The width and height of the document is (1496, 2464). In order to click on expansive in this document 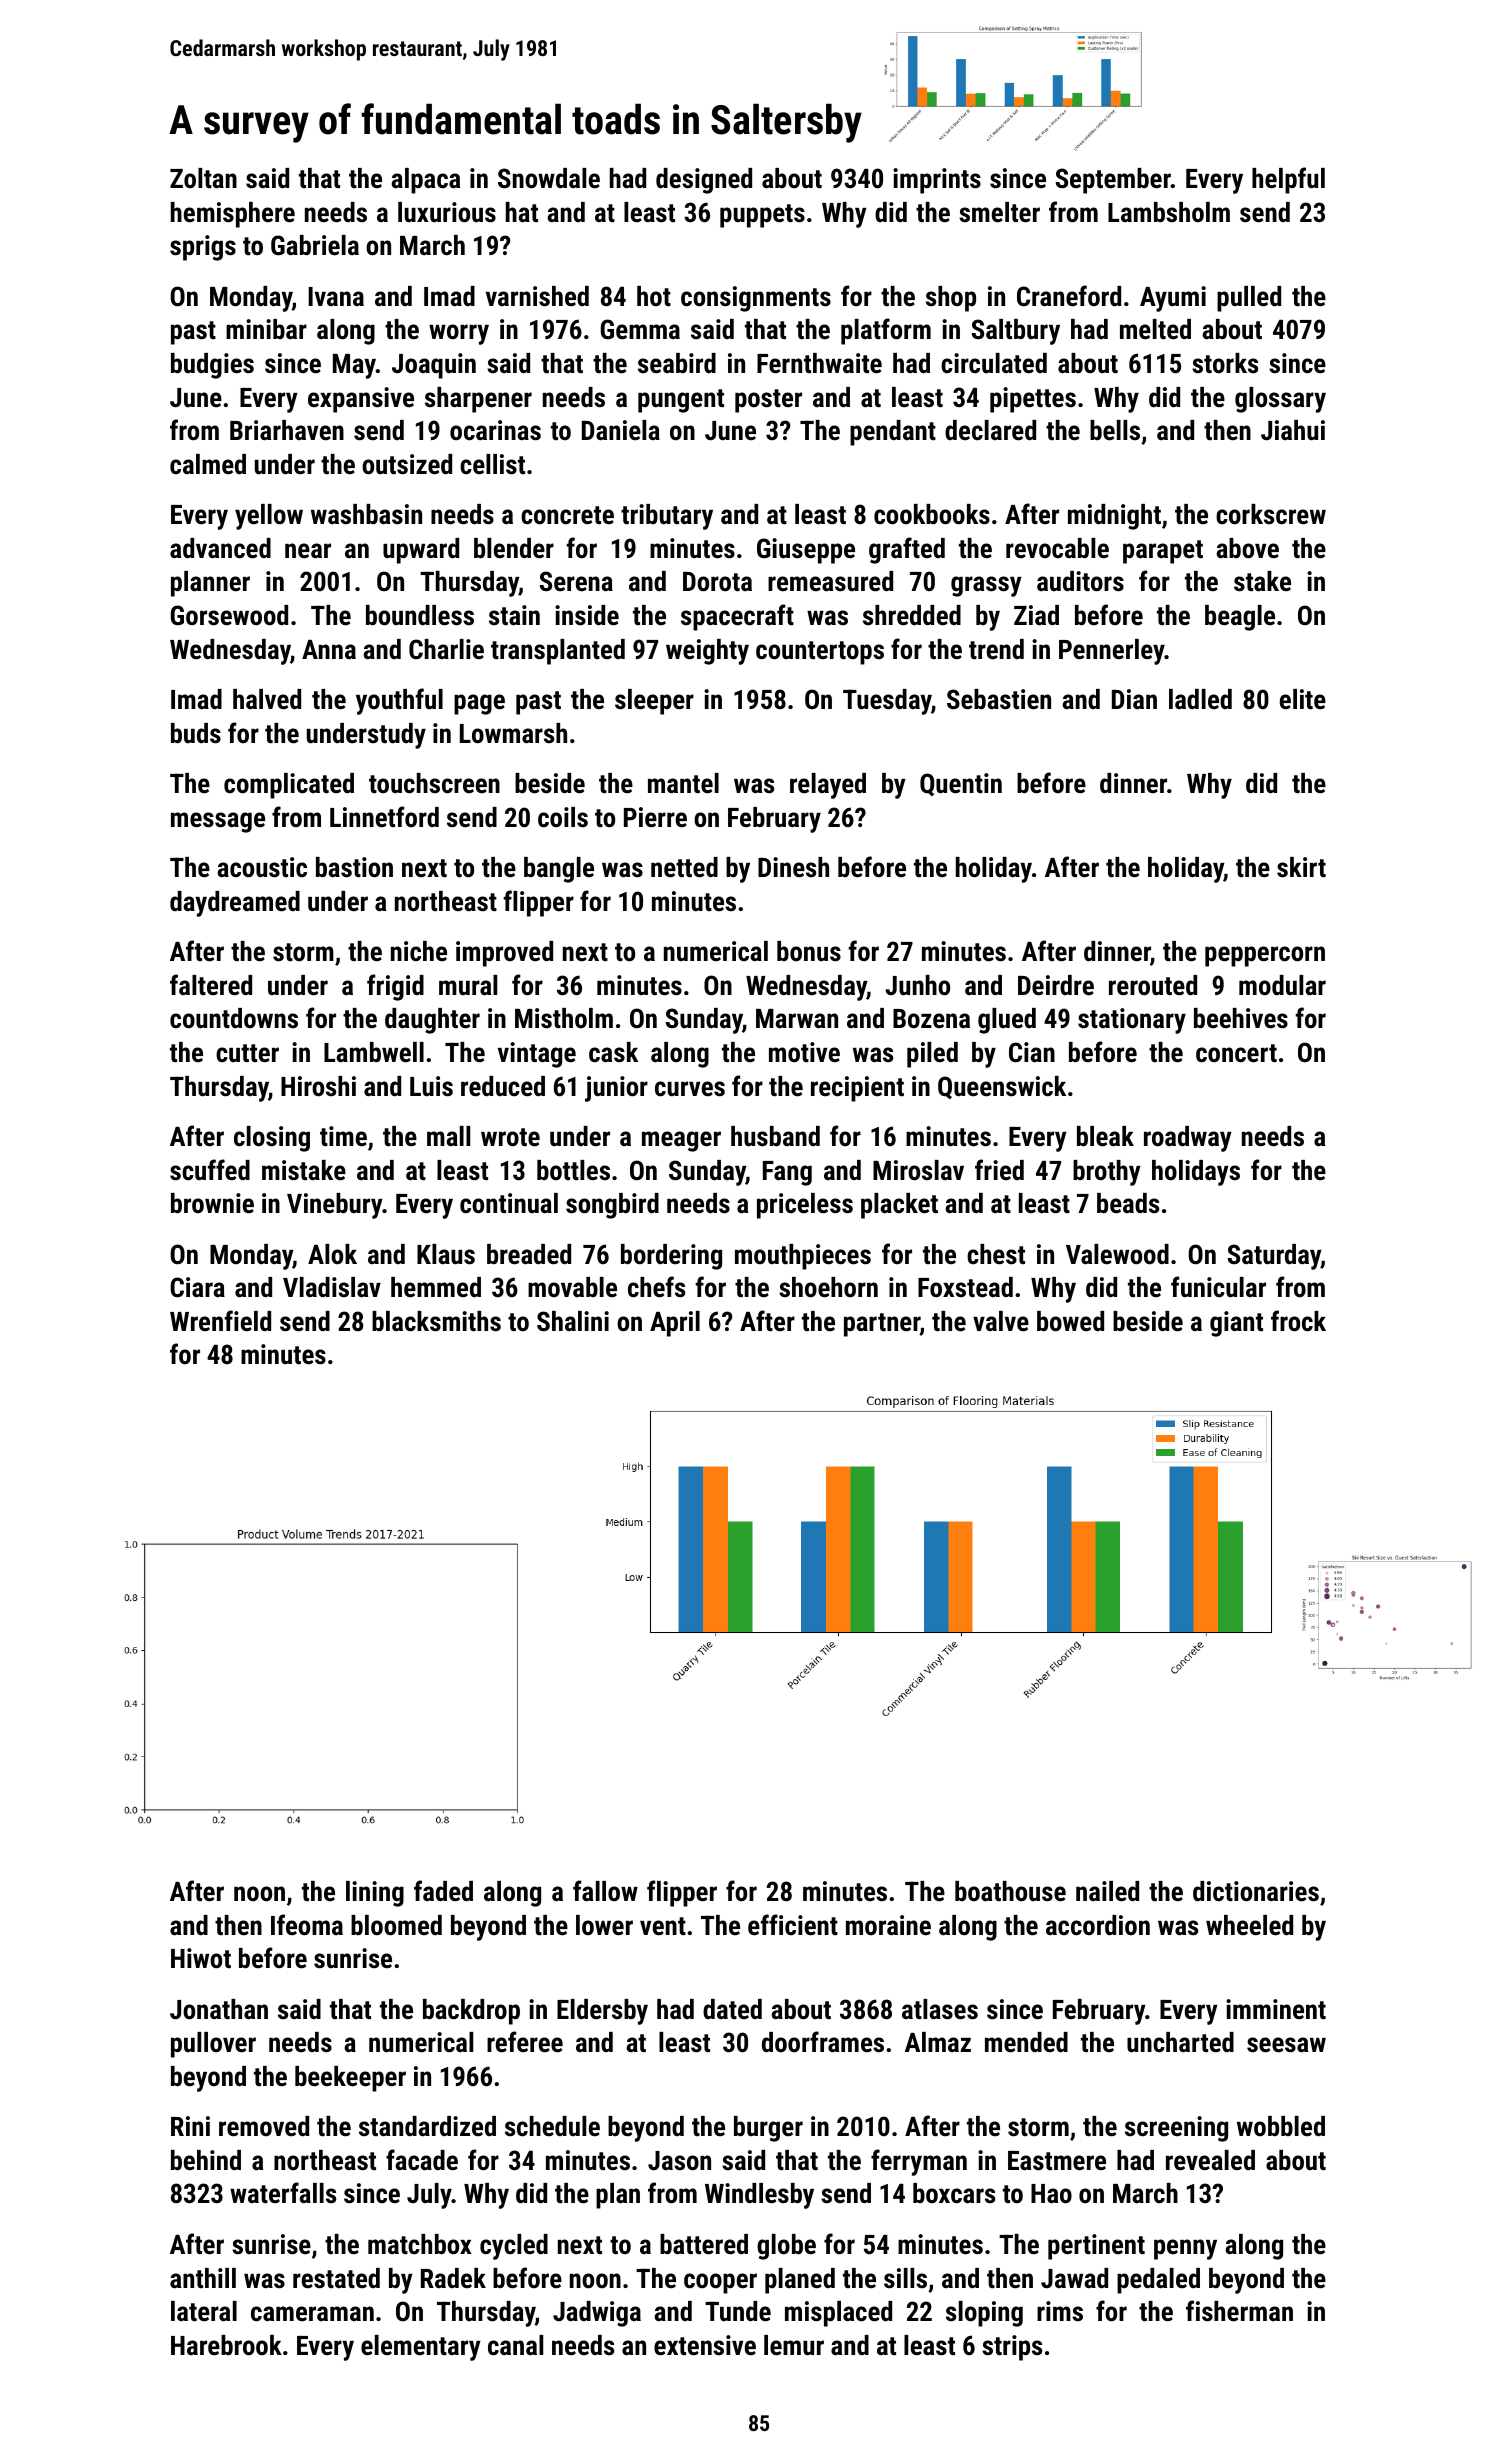, I will do `click(361, 400)`.
